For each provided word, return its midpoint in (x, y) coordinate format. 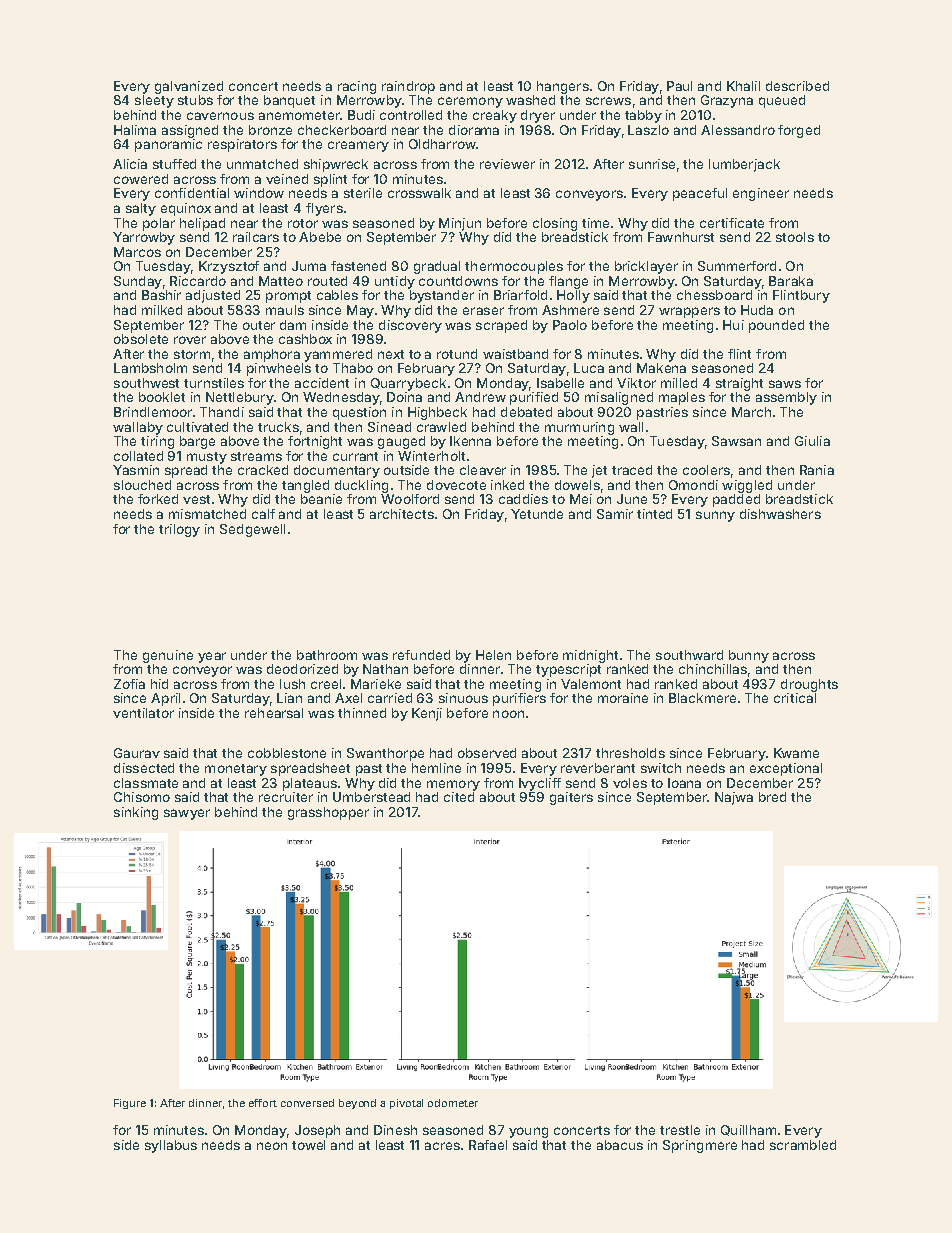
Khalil (743, 86)
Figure (130, 1104)
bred (772, 797)
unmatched (262, 164)
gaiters (571, 798)
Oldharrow (442, 144)
